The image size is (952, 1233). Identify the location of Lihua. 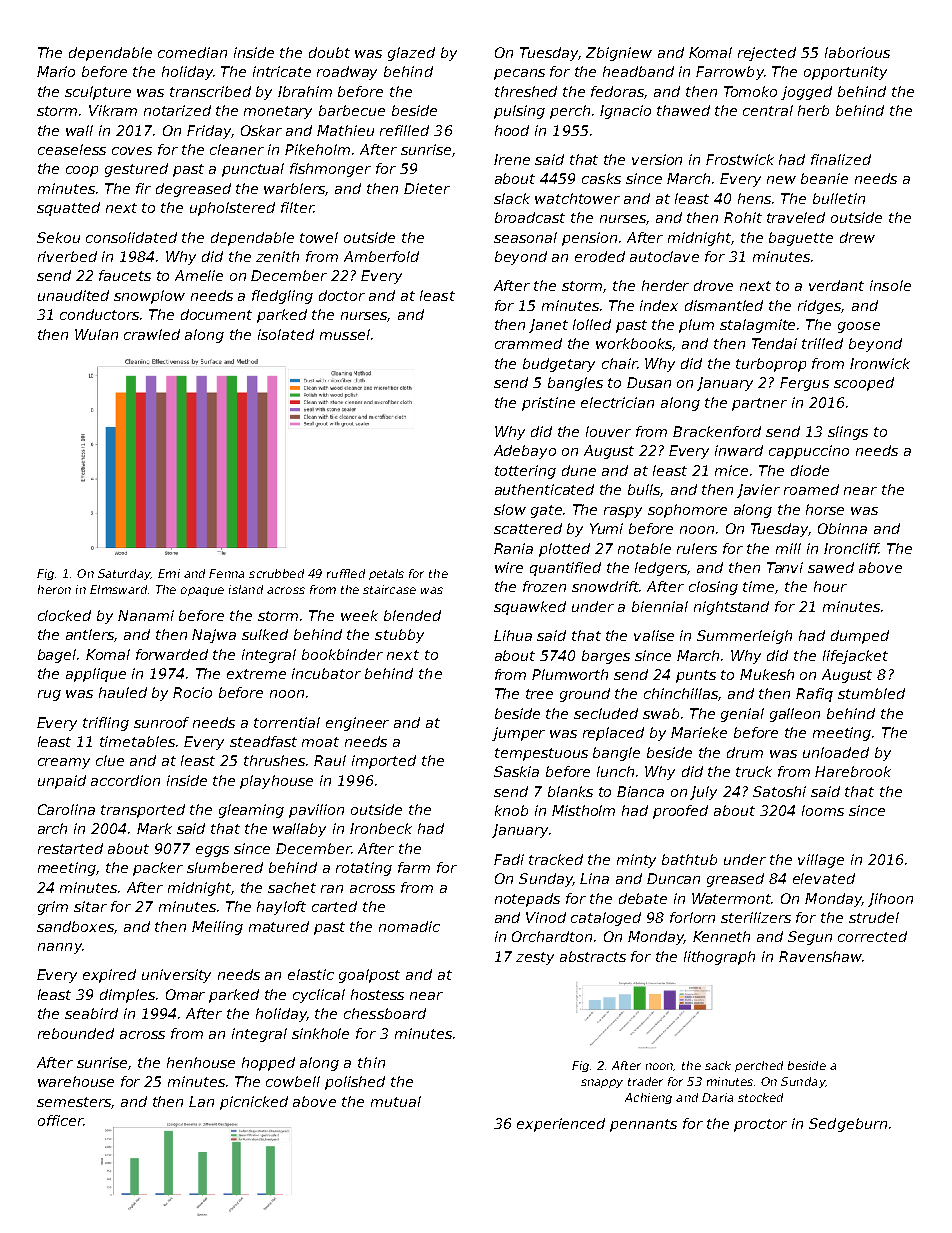
(513, 635).
